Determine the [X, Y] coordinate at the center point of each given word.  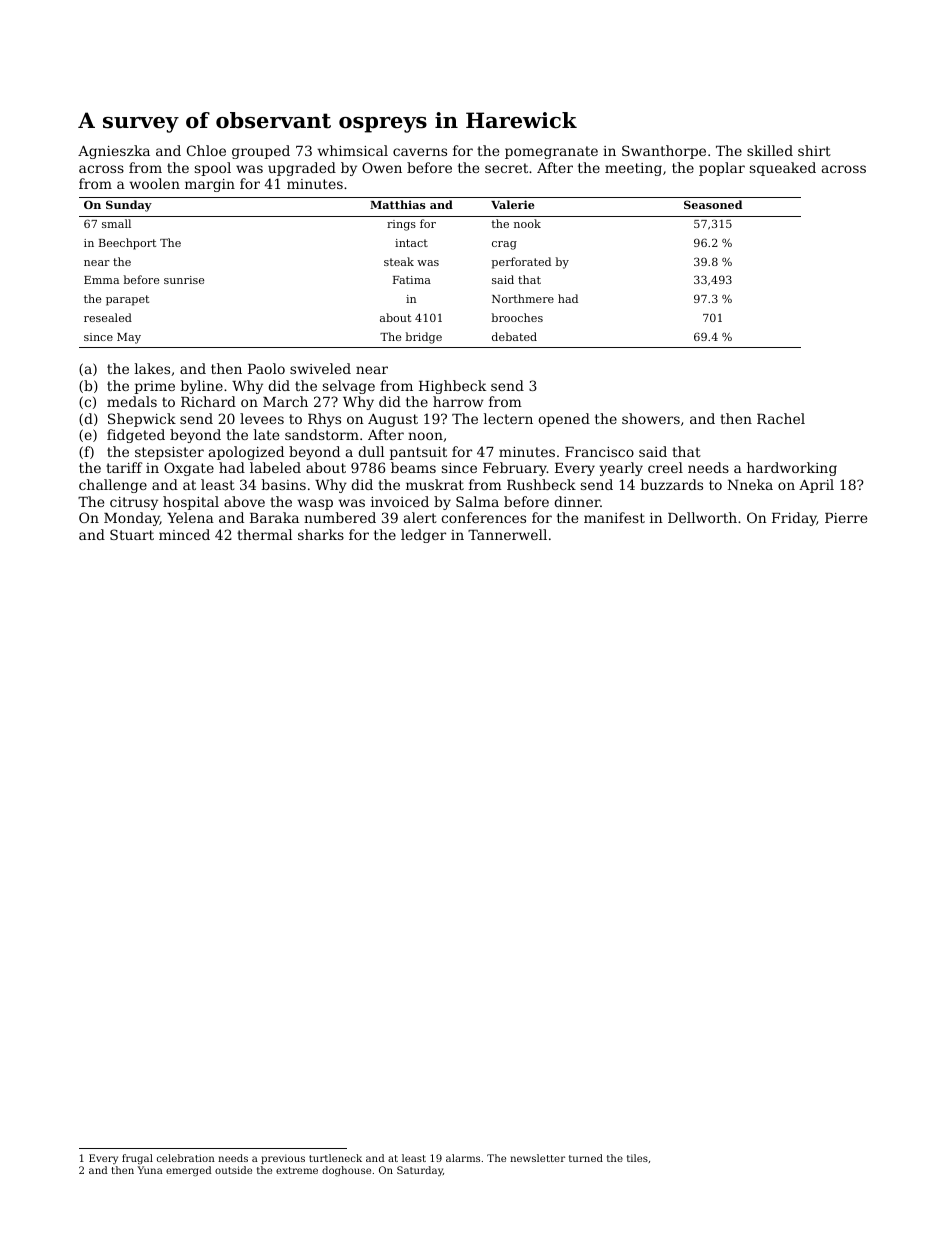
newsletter [537, 1158]
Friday [794, 519]
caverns [420, 152]
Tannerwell [507, 534]
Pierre [846, 518]
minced [184, 534]
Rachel [781, 418]
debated [514, 336]
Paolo [266, 368]
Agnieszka [114, 152]
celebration [186, 1158]
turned [586, 1158]
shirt [814, 150]
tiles [637, 1158]
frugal [137, 1159]
